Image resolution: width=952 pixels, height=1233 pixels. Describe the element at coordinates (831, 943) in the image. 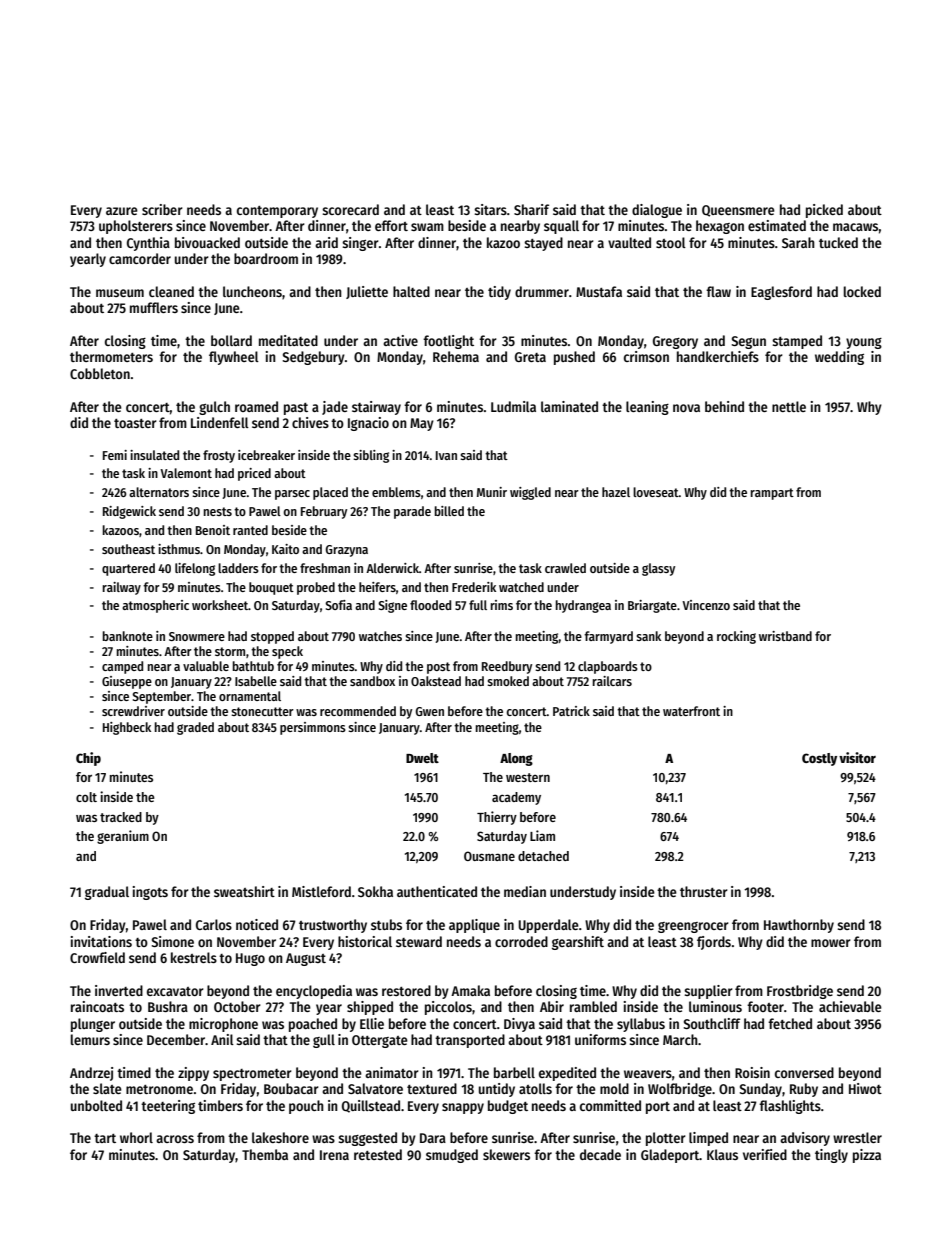

I see `mower` at that location.
